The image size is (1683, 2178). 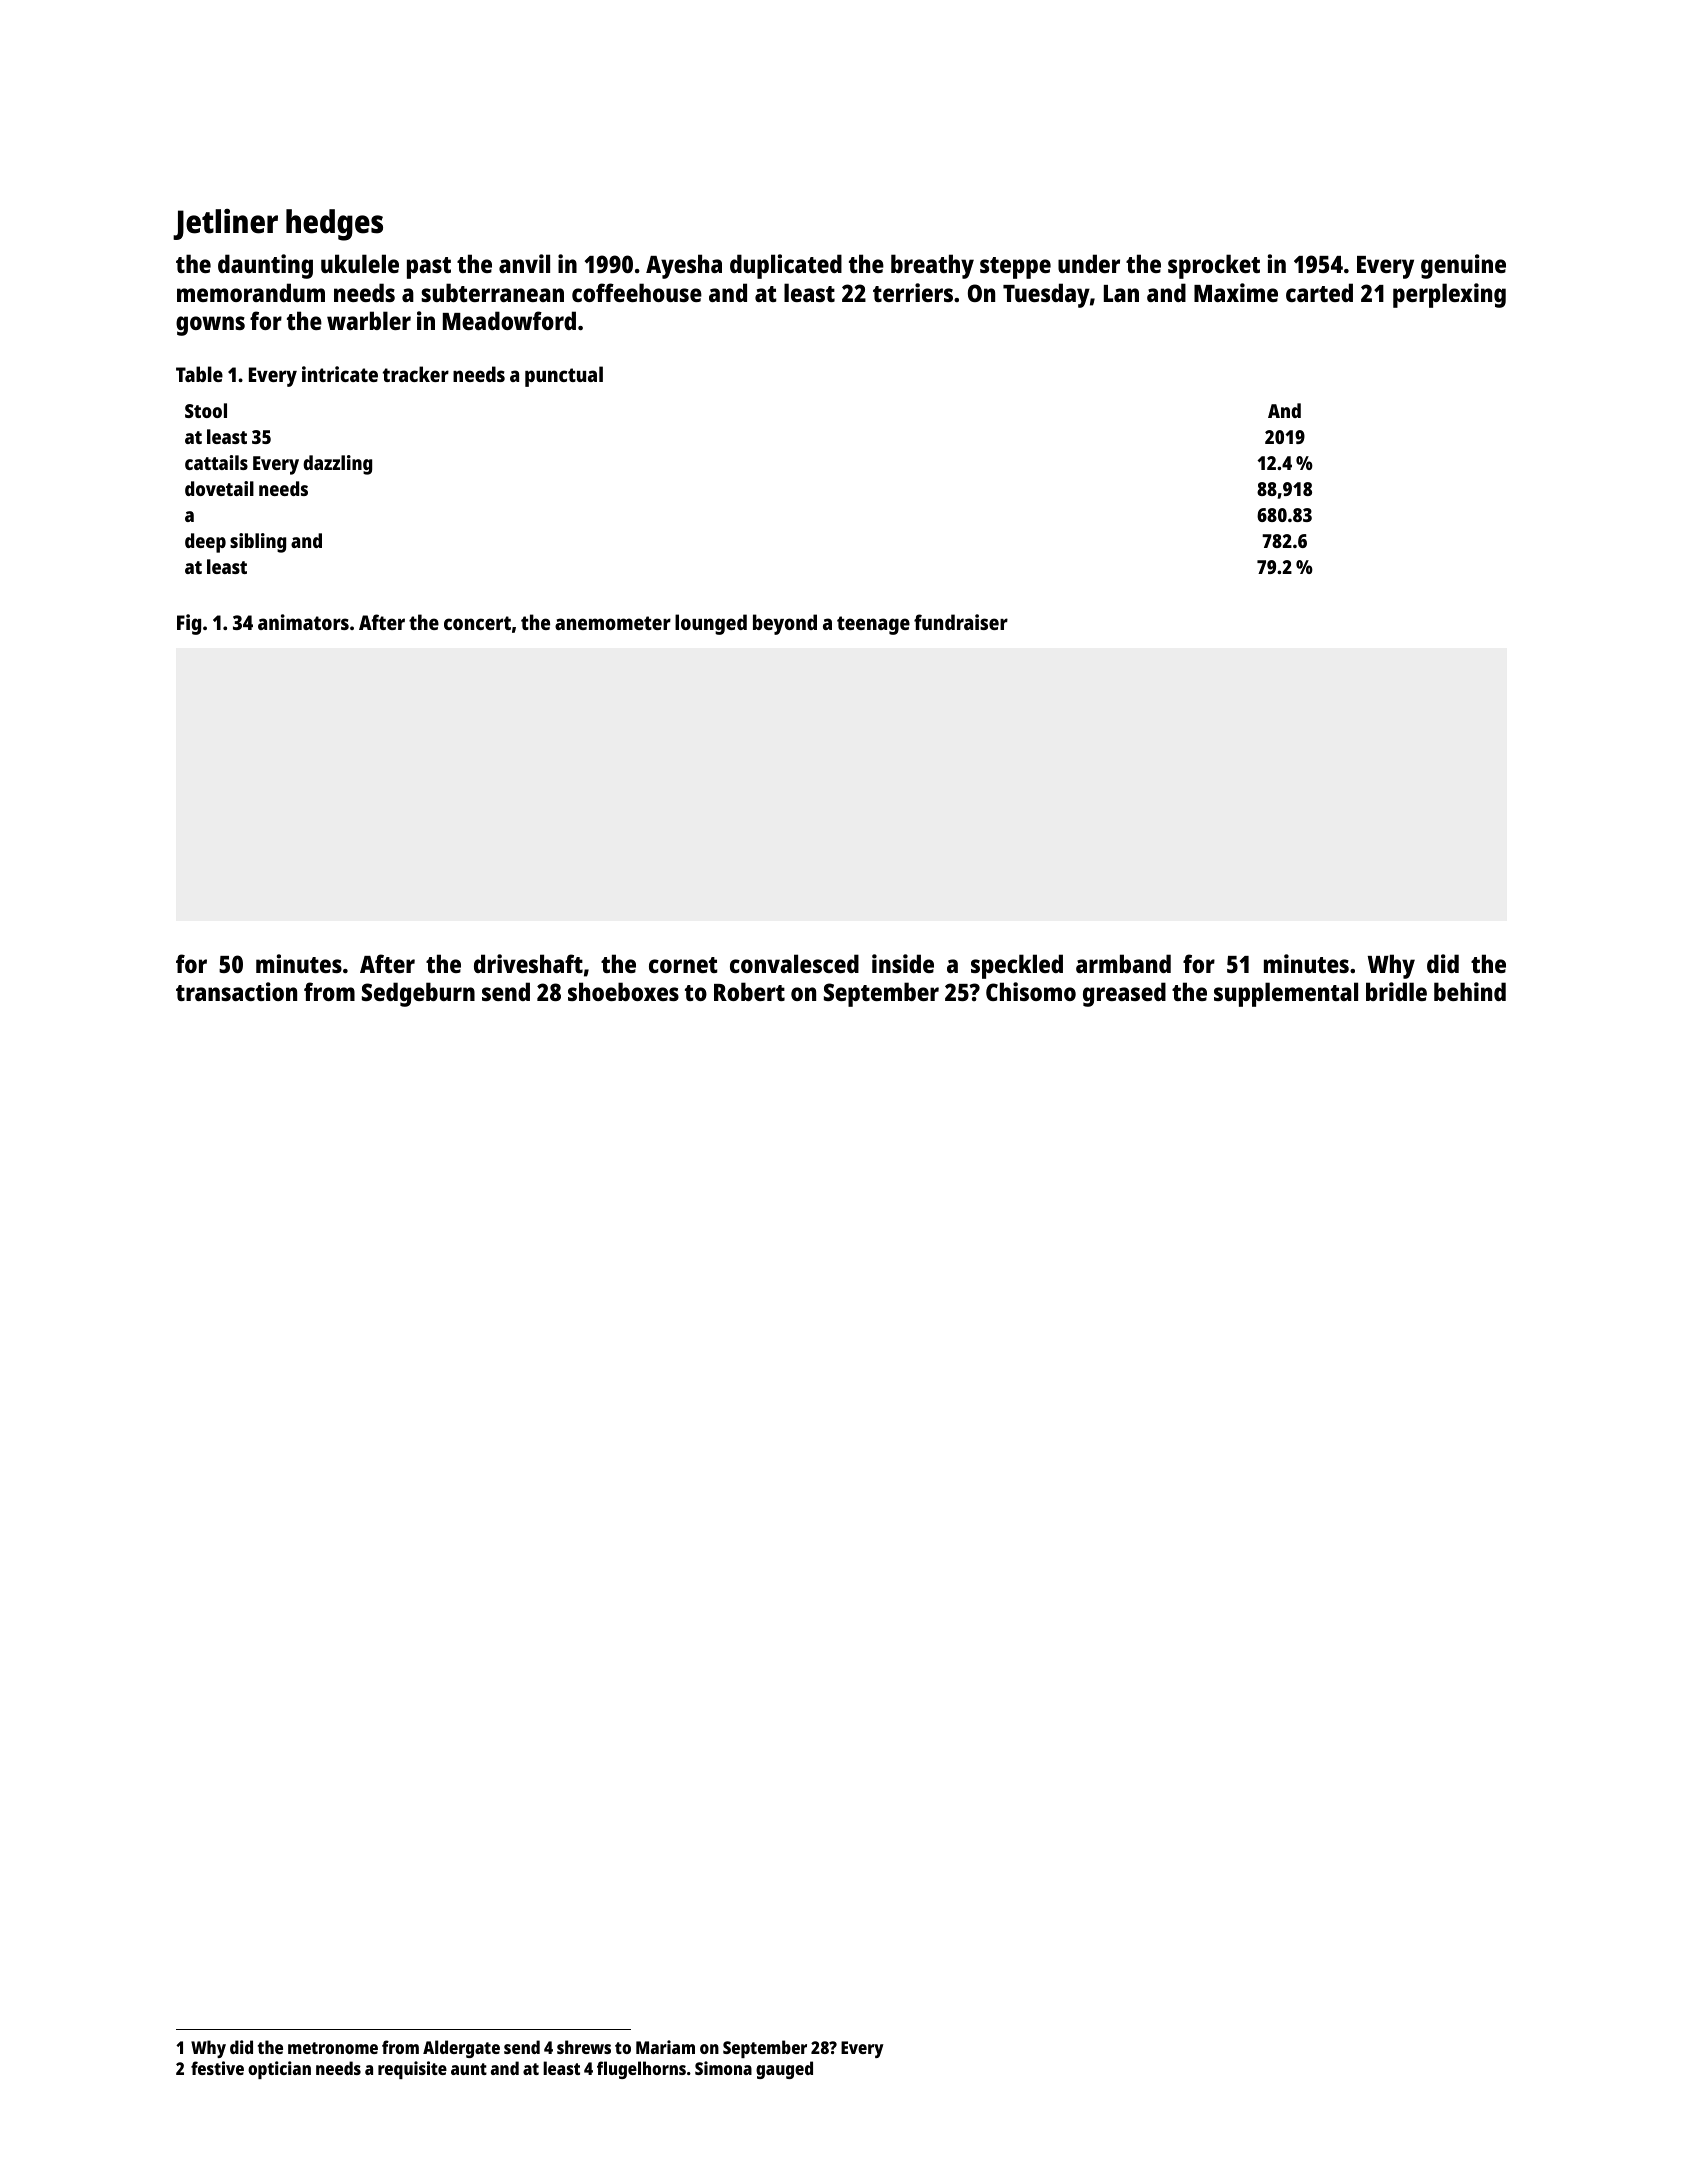 What do you see at coordinates (665, 2047) in the screenshot?
I see `Mariam` at bounding box center [665, 2047].
